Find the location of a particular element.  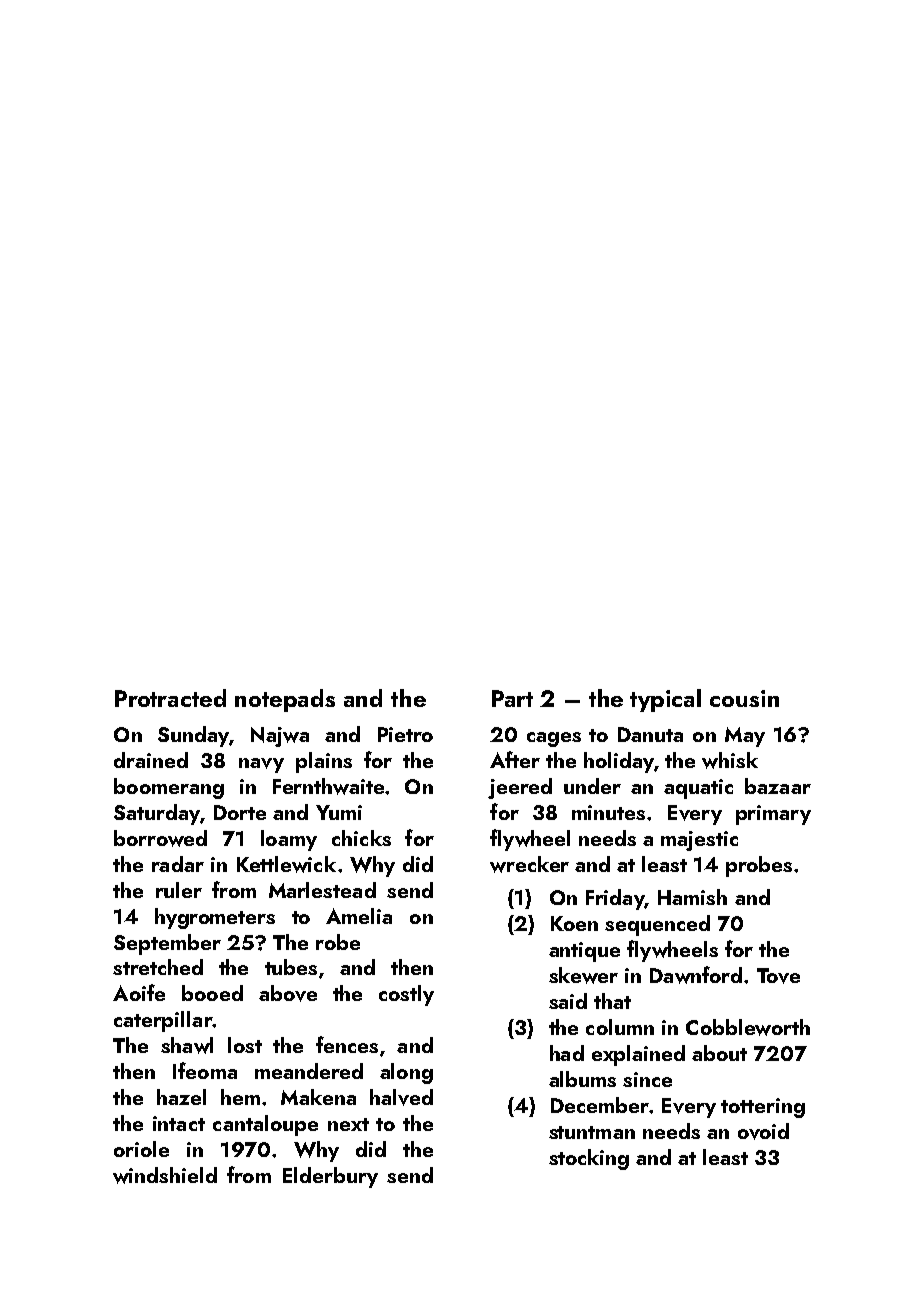

Dorte is located at coordinates (240, 812).
